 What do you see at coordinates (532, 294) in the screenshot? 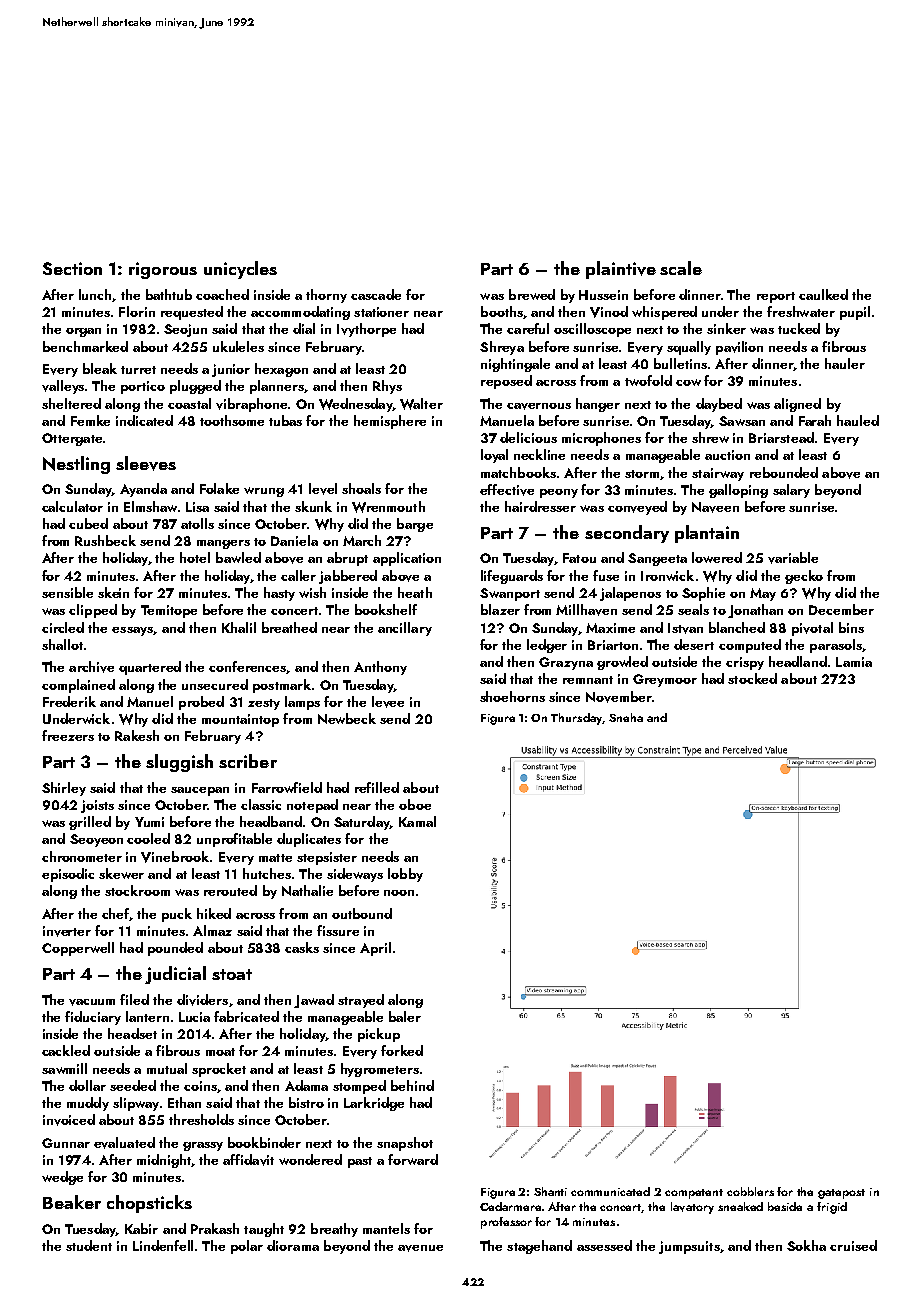
I see `brewed` at bounding box center [532, 294].
